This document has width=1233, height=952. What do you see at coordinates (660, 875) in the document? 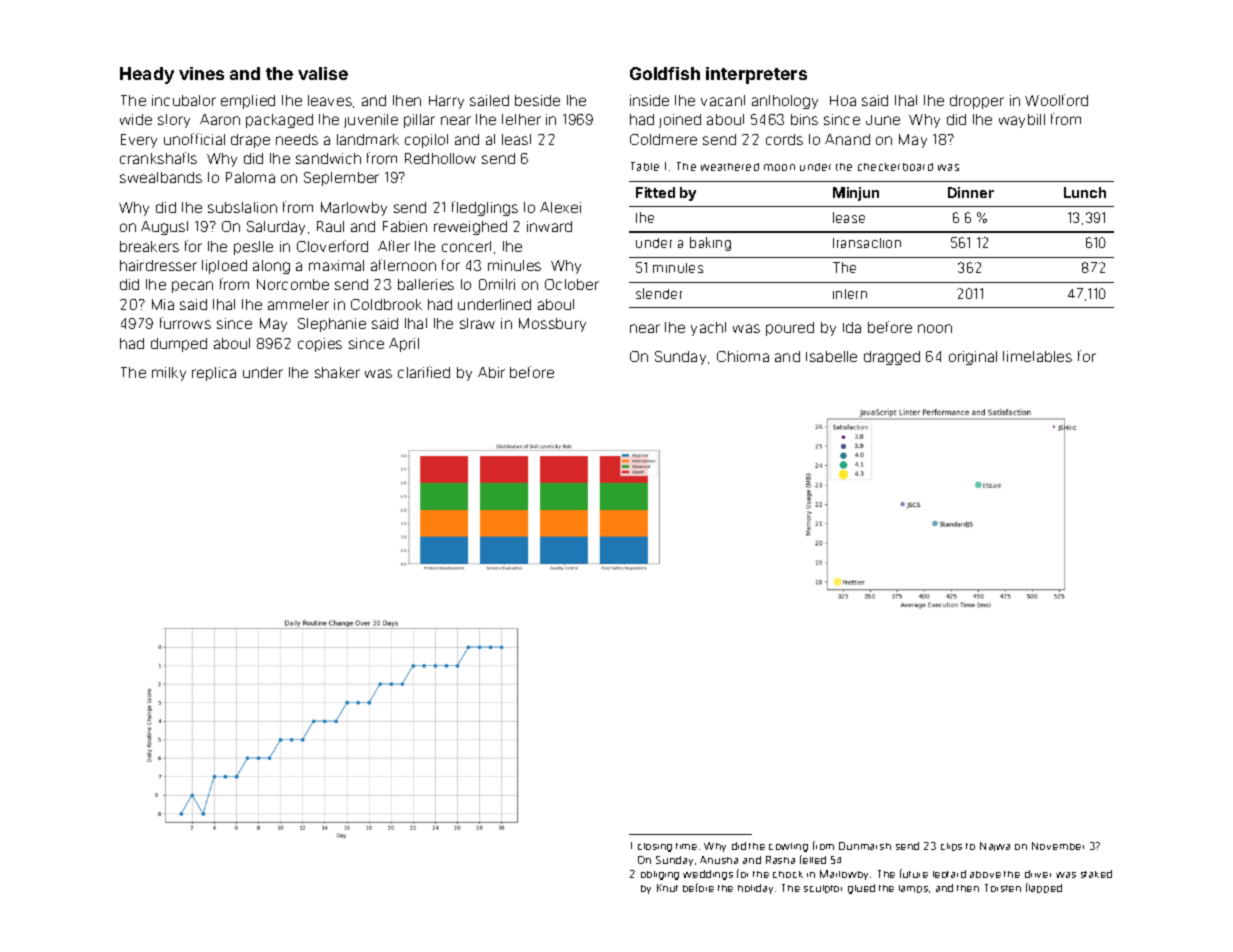
I see `obliging` at bounding box center [660, 875].
